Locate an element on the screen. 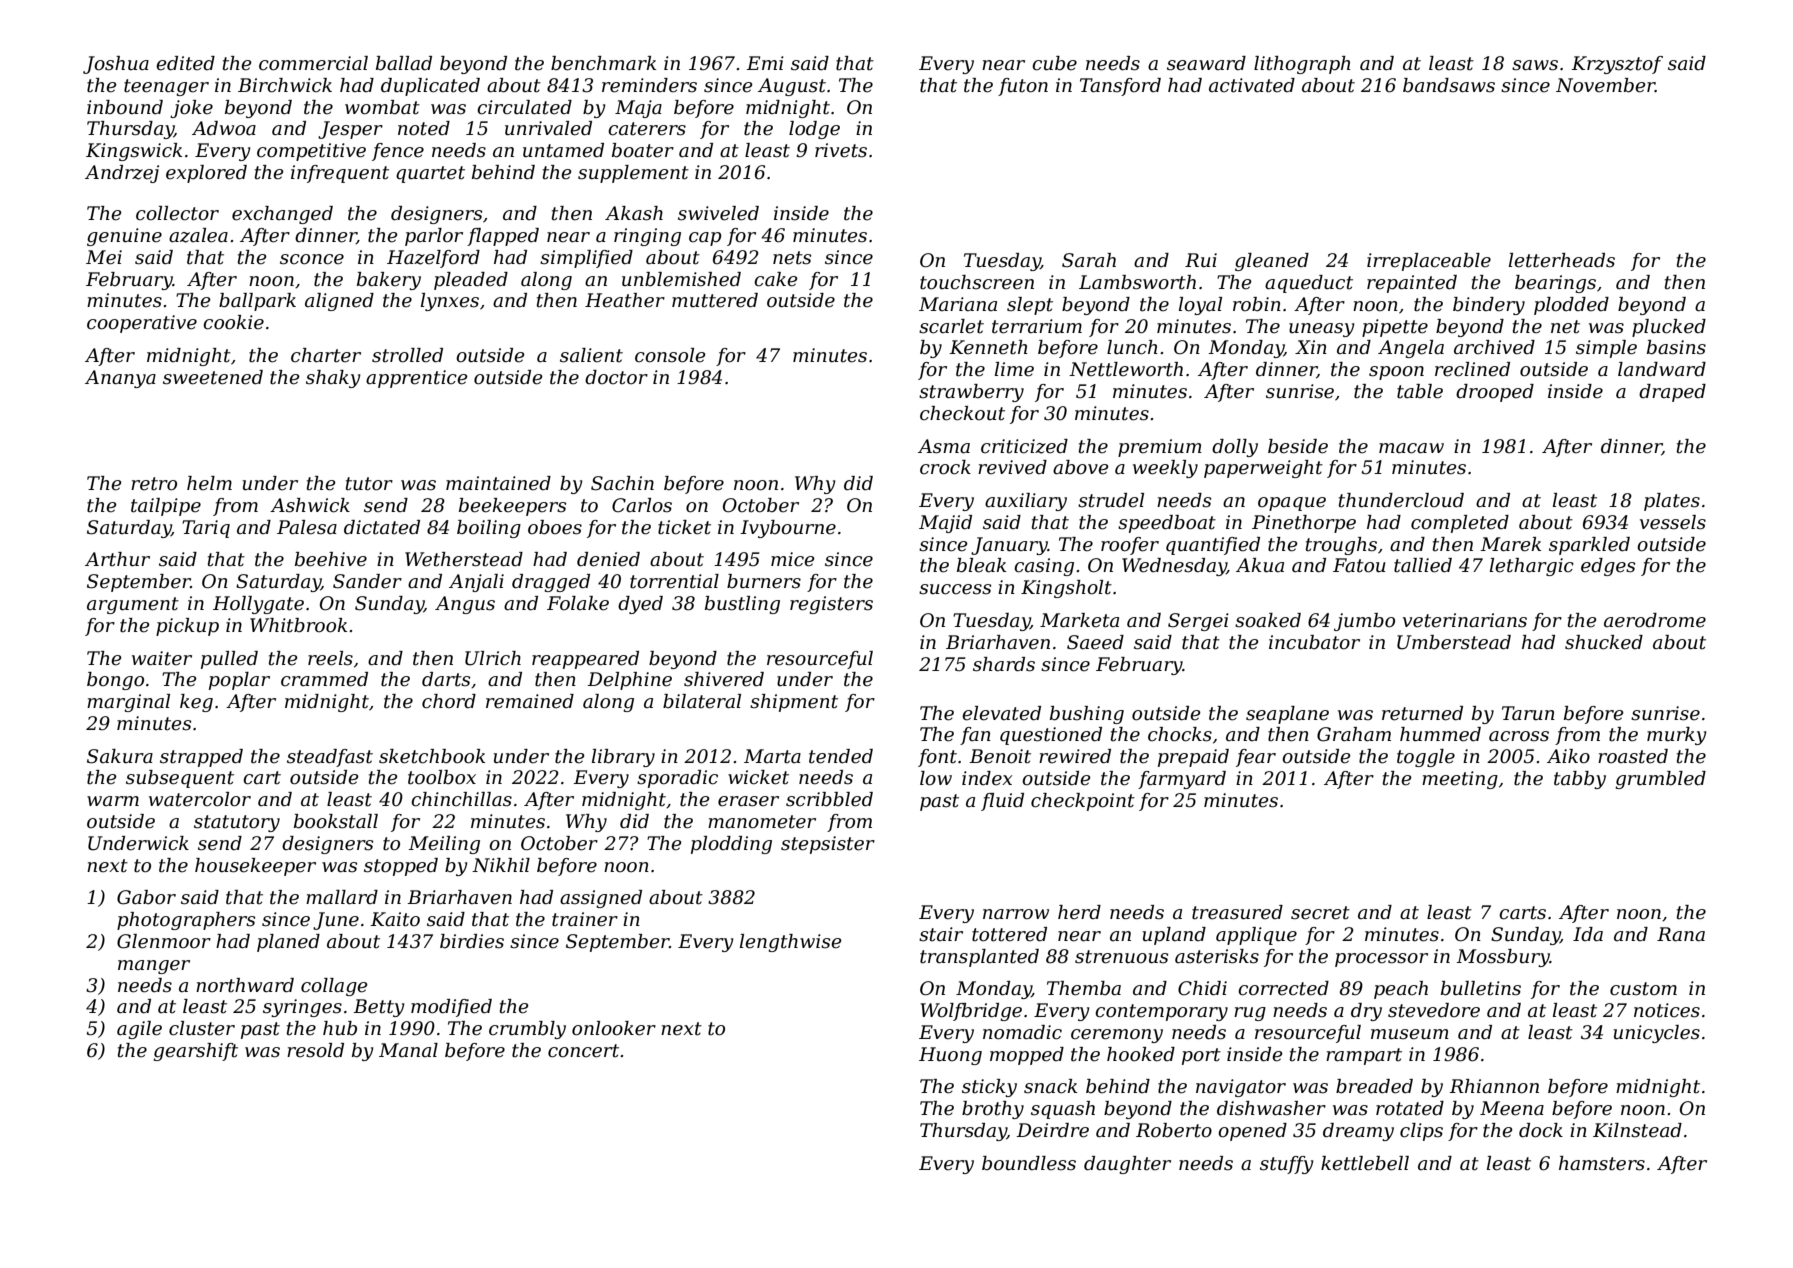  boundless is located at coordinates (1029, 1163).
